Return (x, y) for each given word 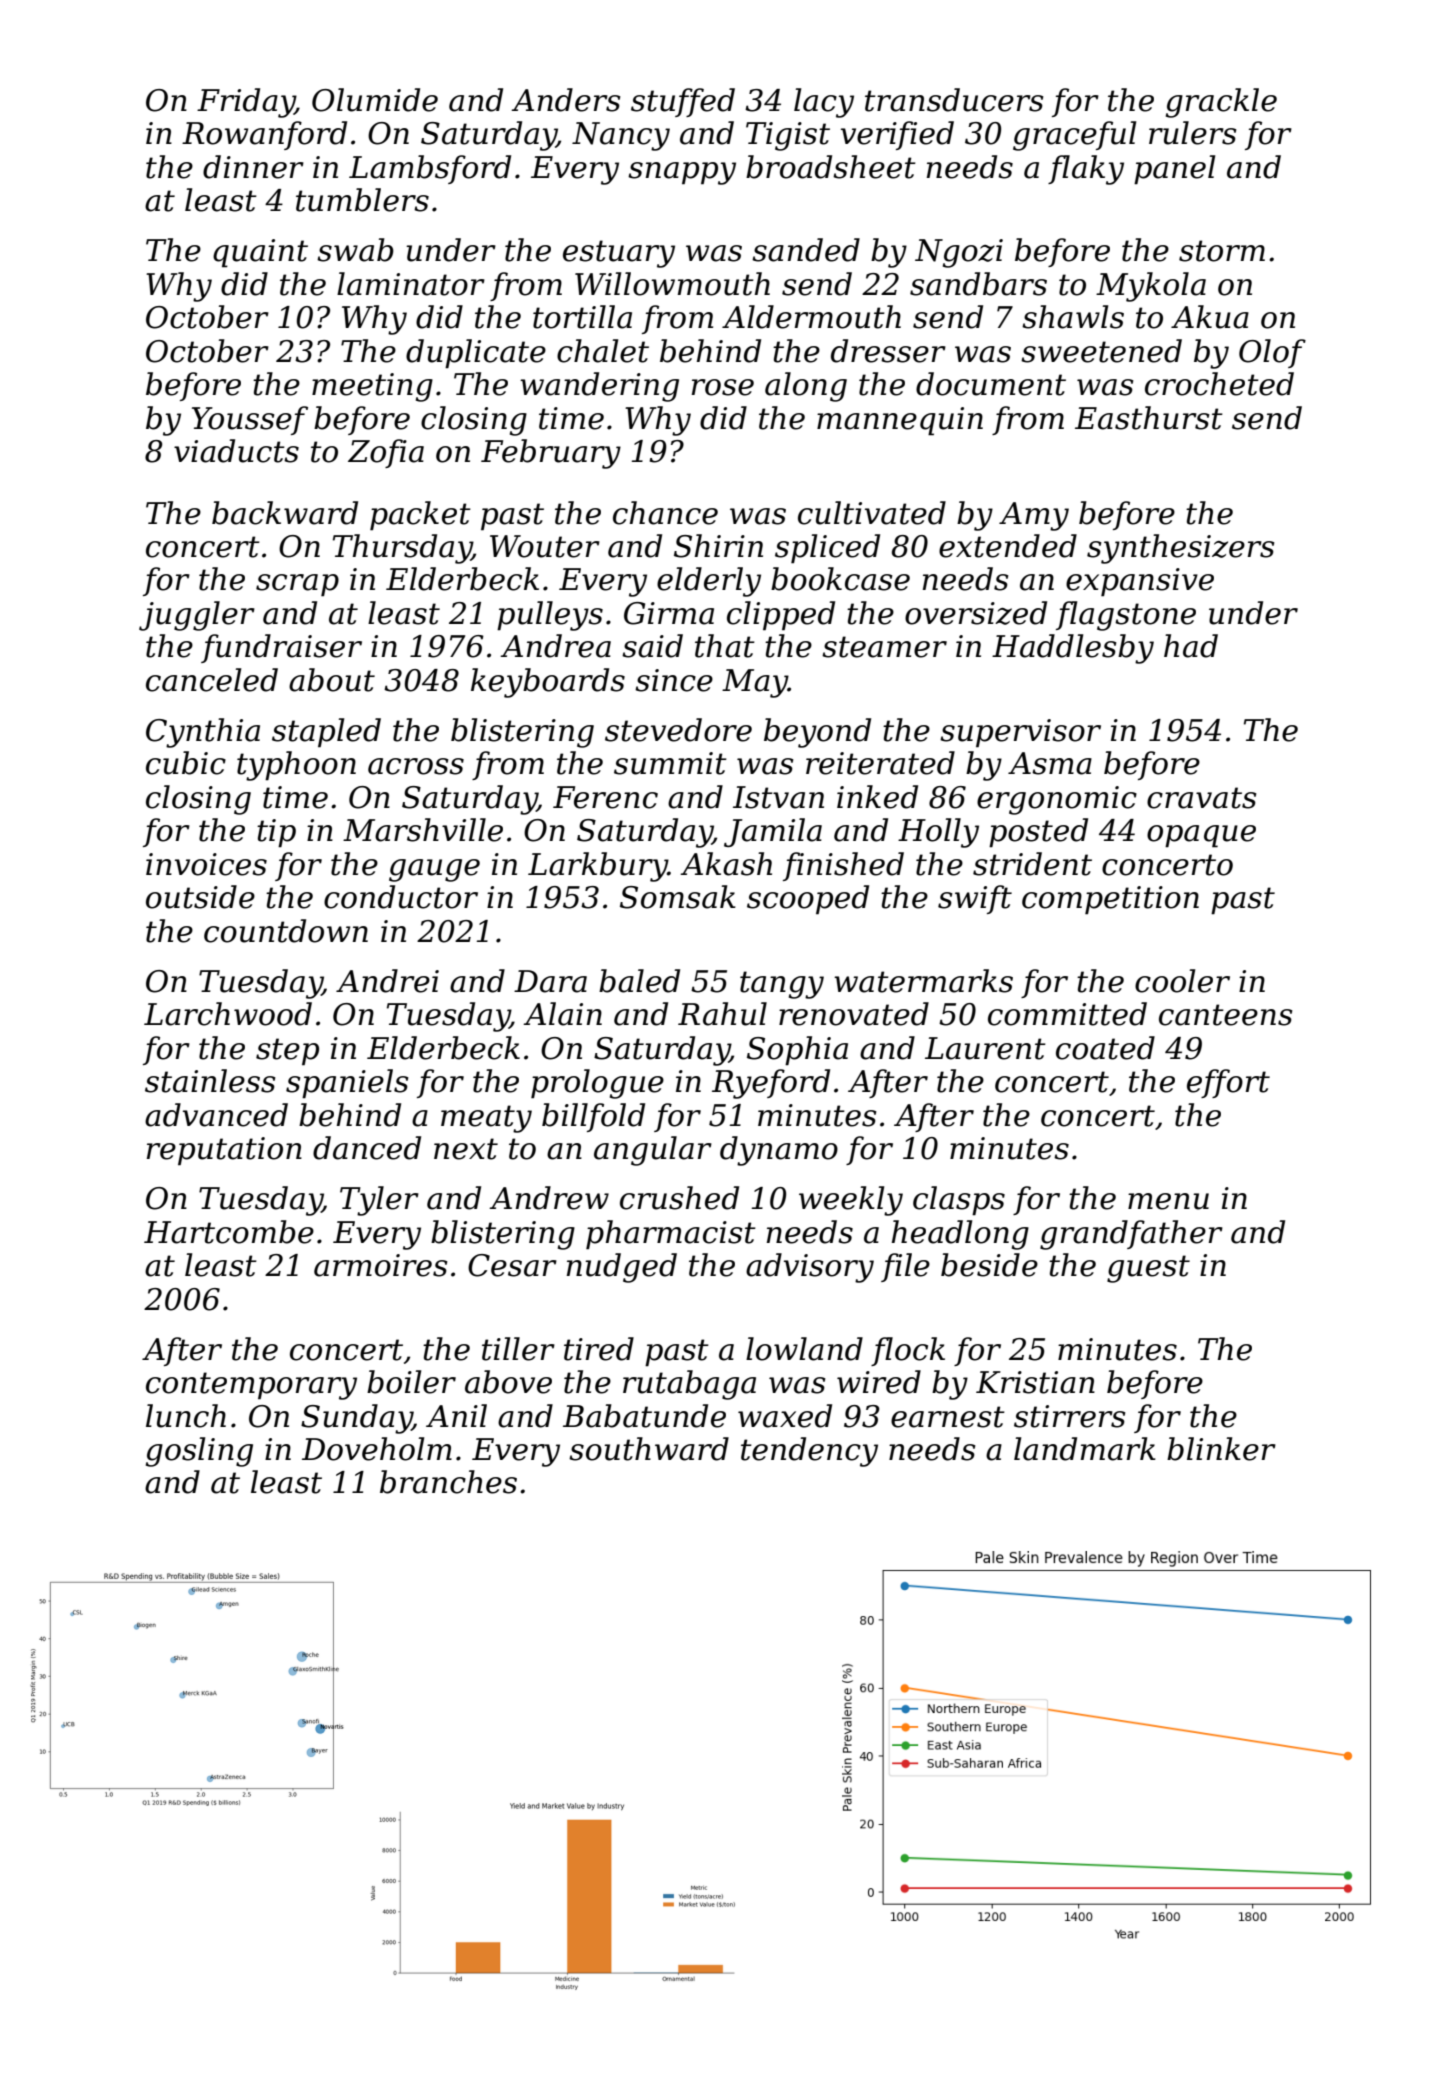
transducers (954, 100)
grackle (1221, 103)
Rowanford (264, 135)
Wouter (545, 546)
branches (448, 1482)
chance (665, 513)
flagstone (1126, 616)
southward (649, 1449)
